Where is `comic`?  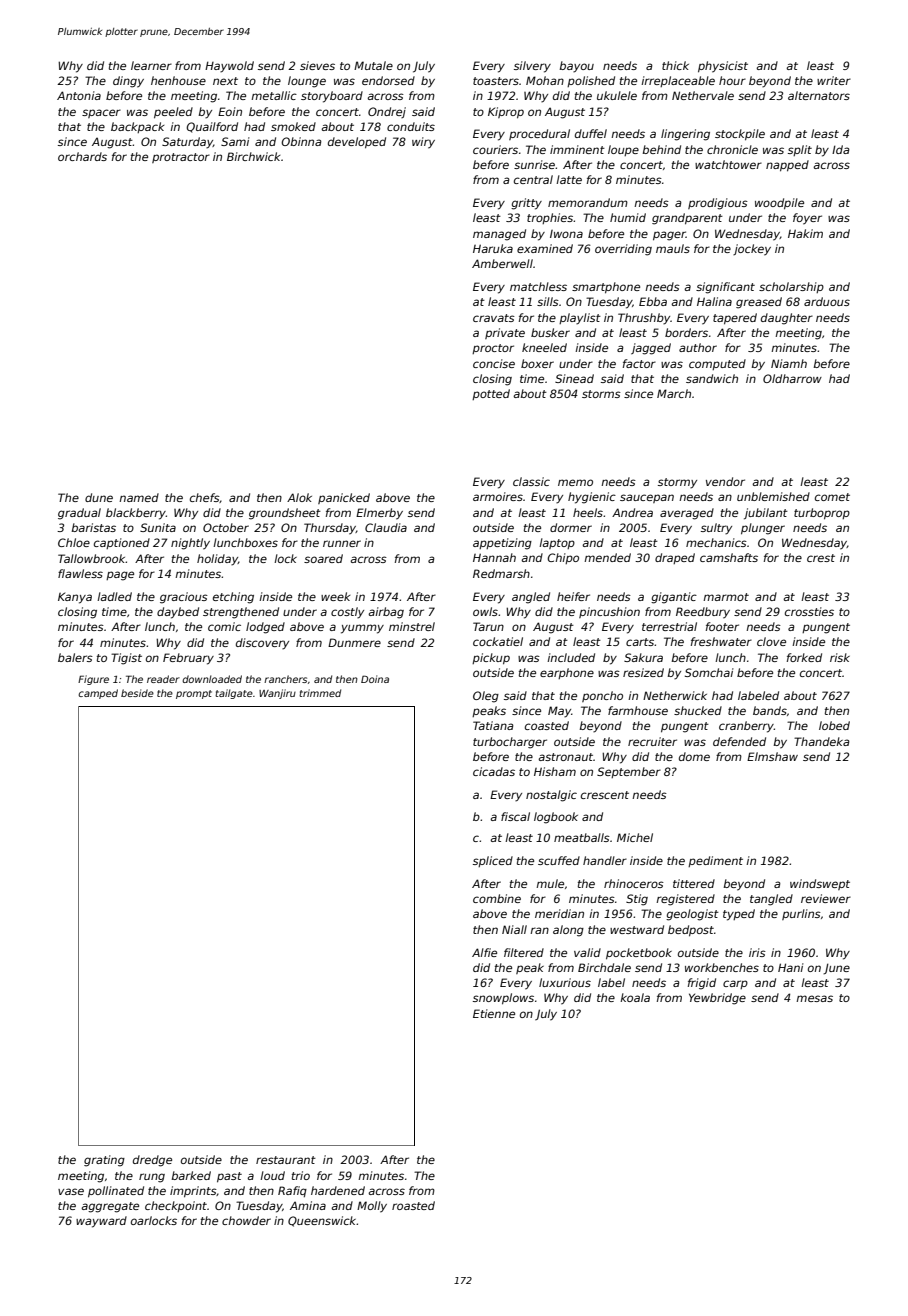
comic is located at coordinates (224, 626).
